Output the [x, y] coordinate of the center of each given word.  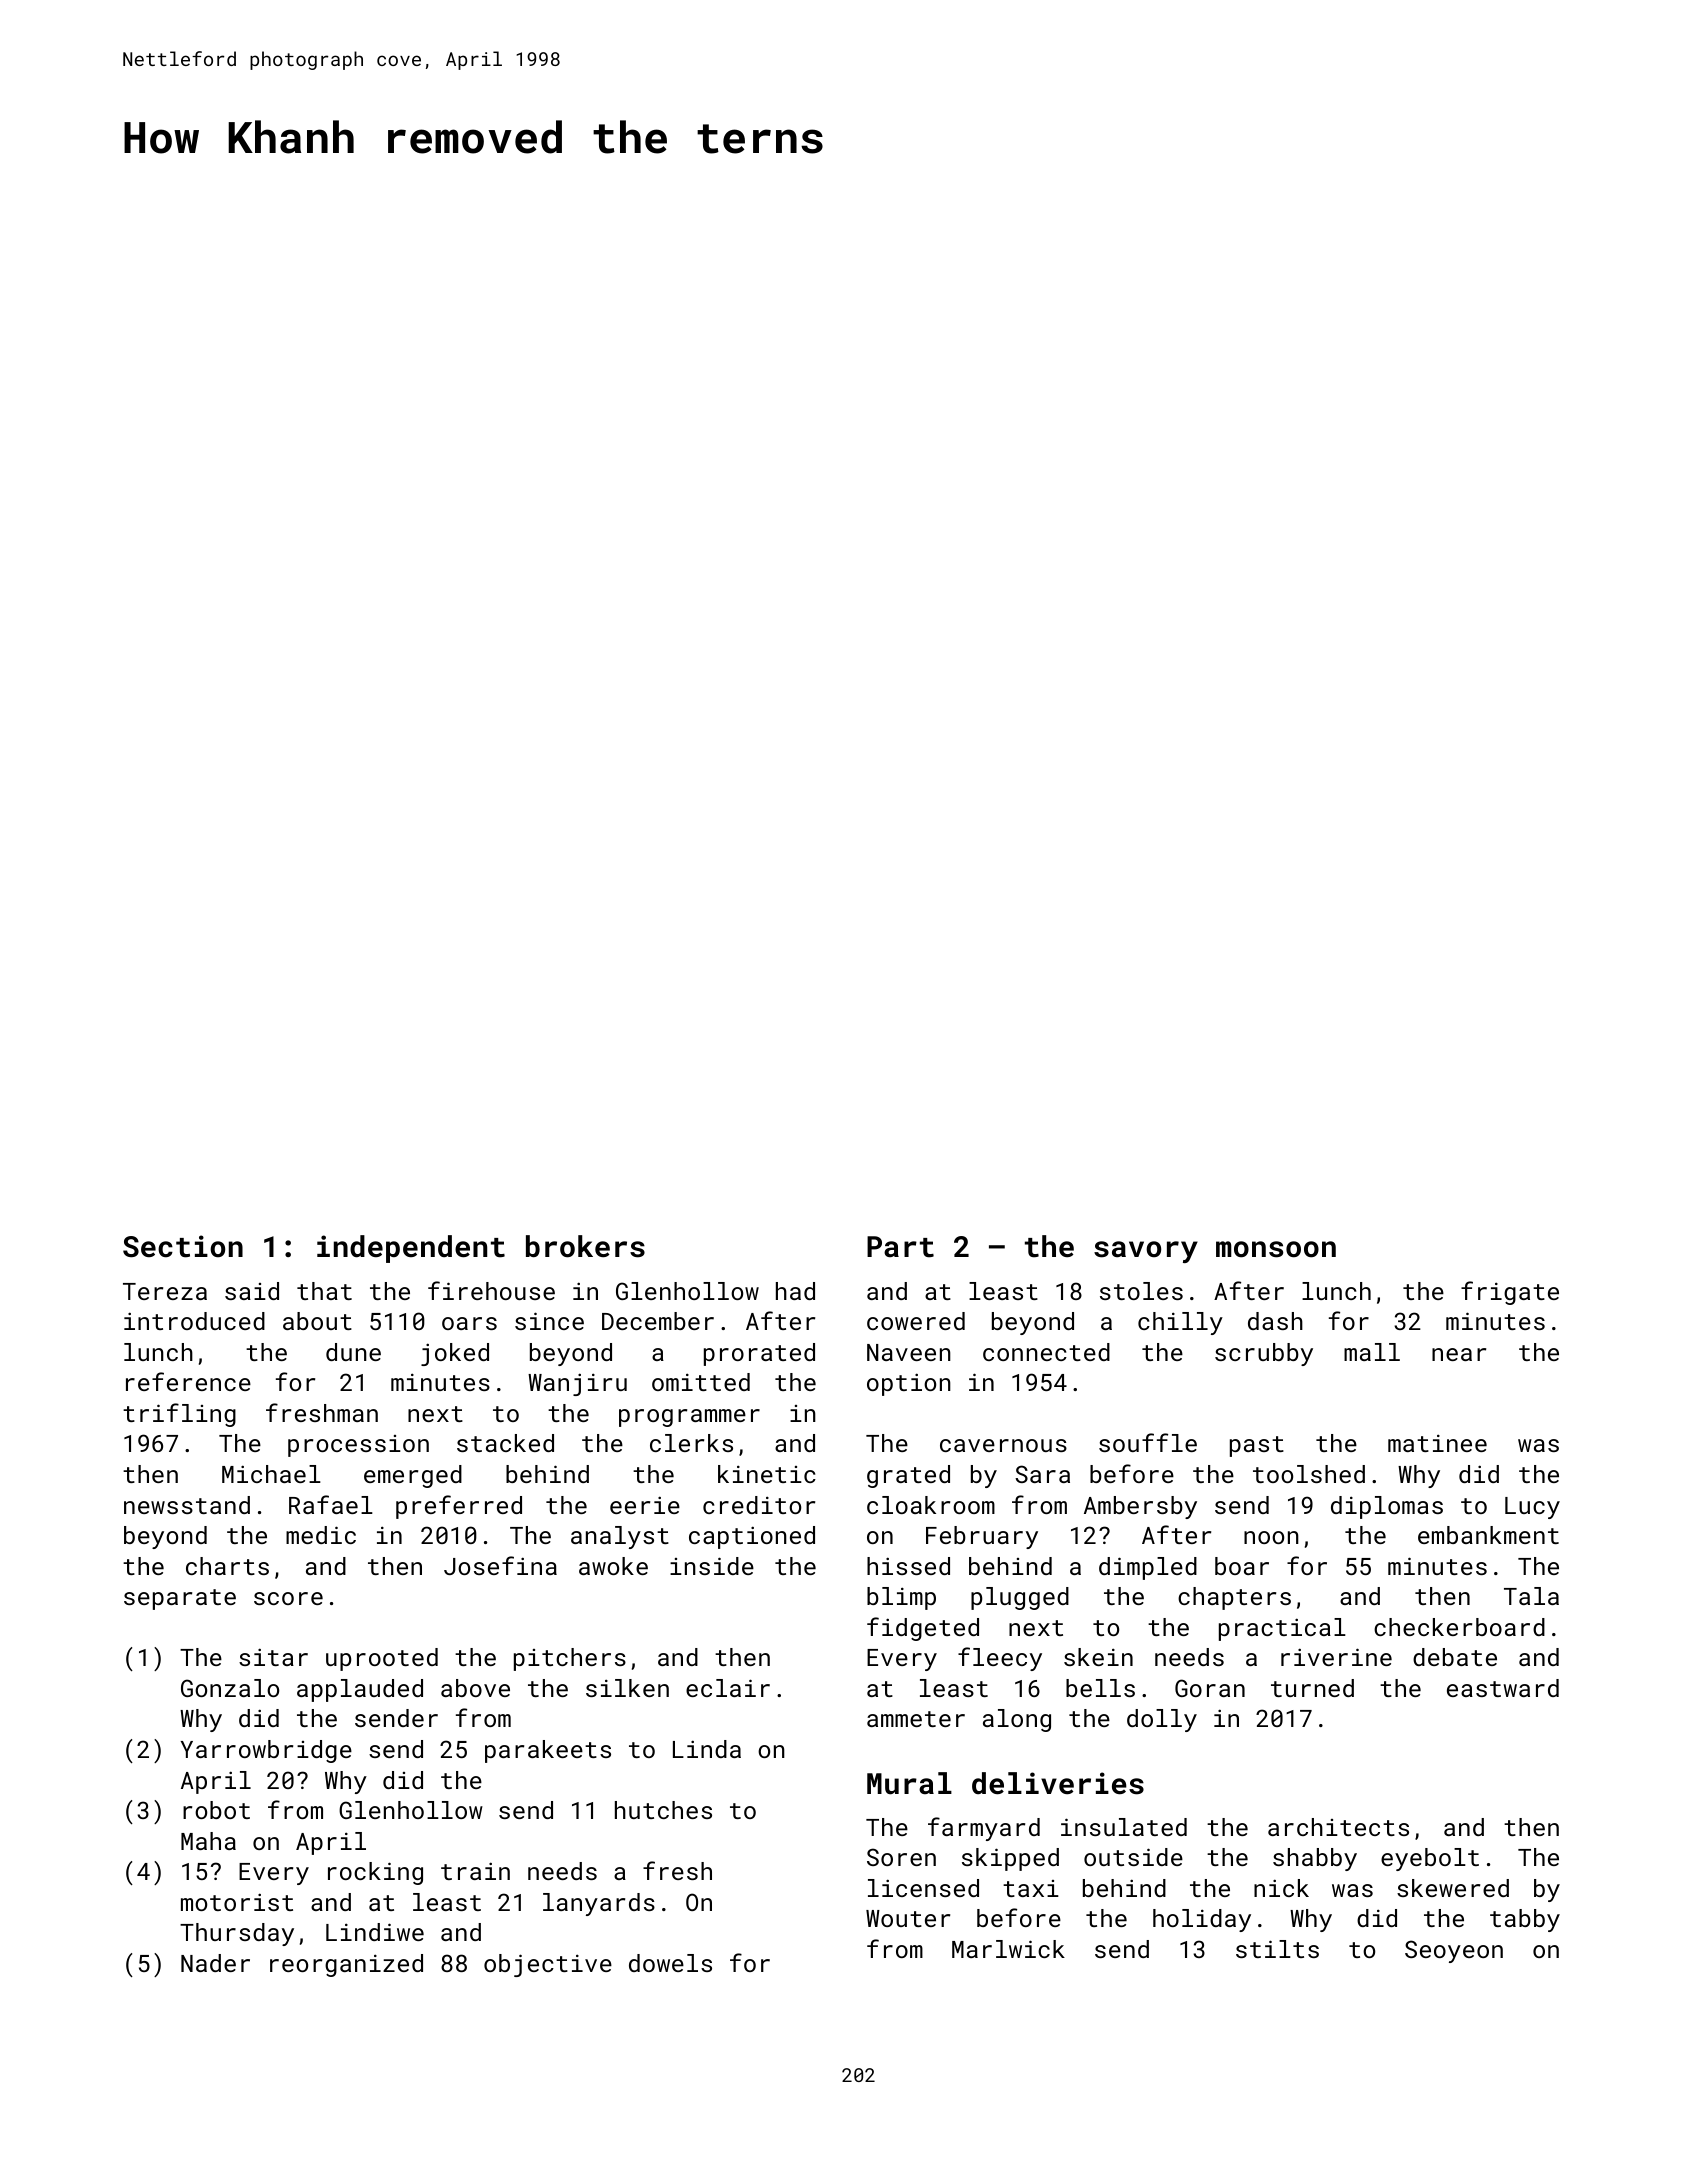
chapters [1234, 1598]
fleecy [1000, 1659]
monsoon [1276, 1249]
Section [183, 1246]
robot [216, 1810]
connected [1046, 1352]
